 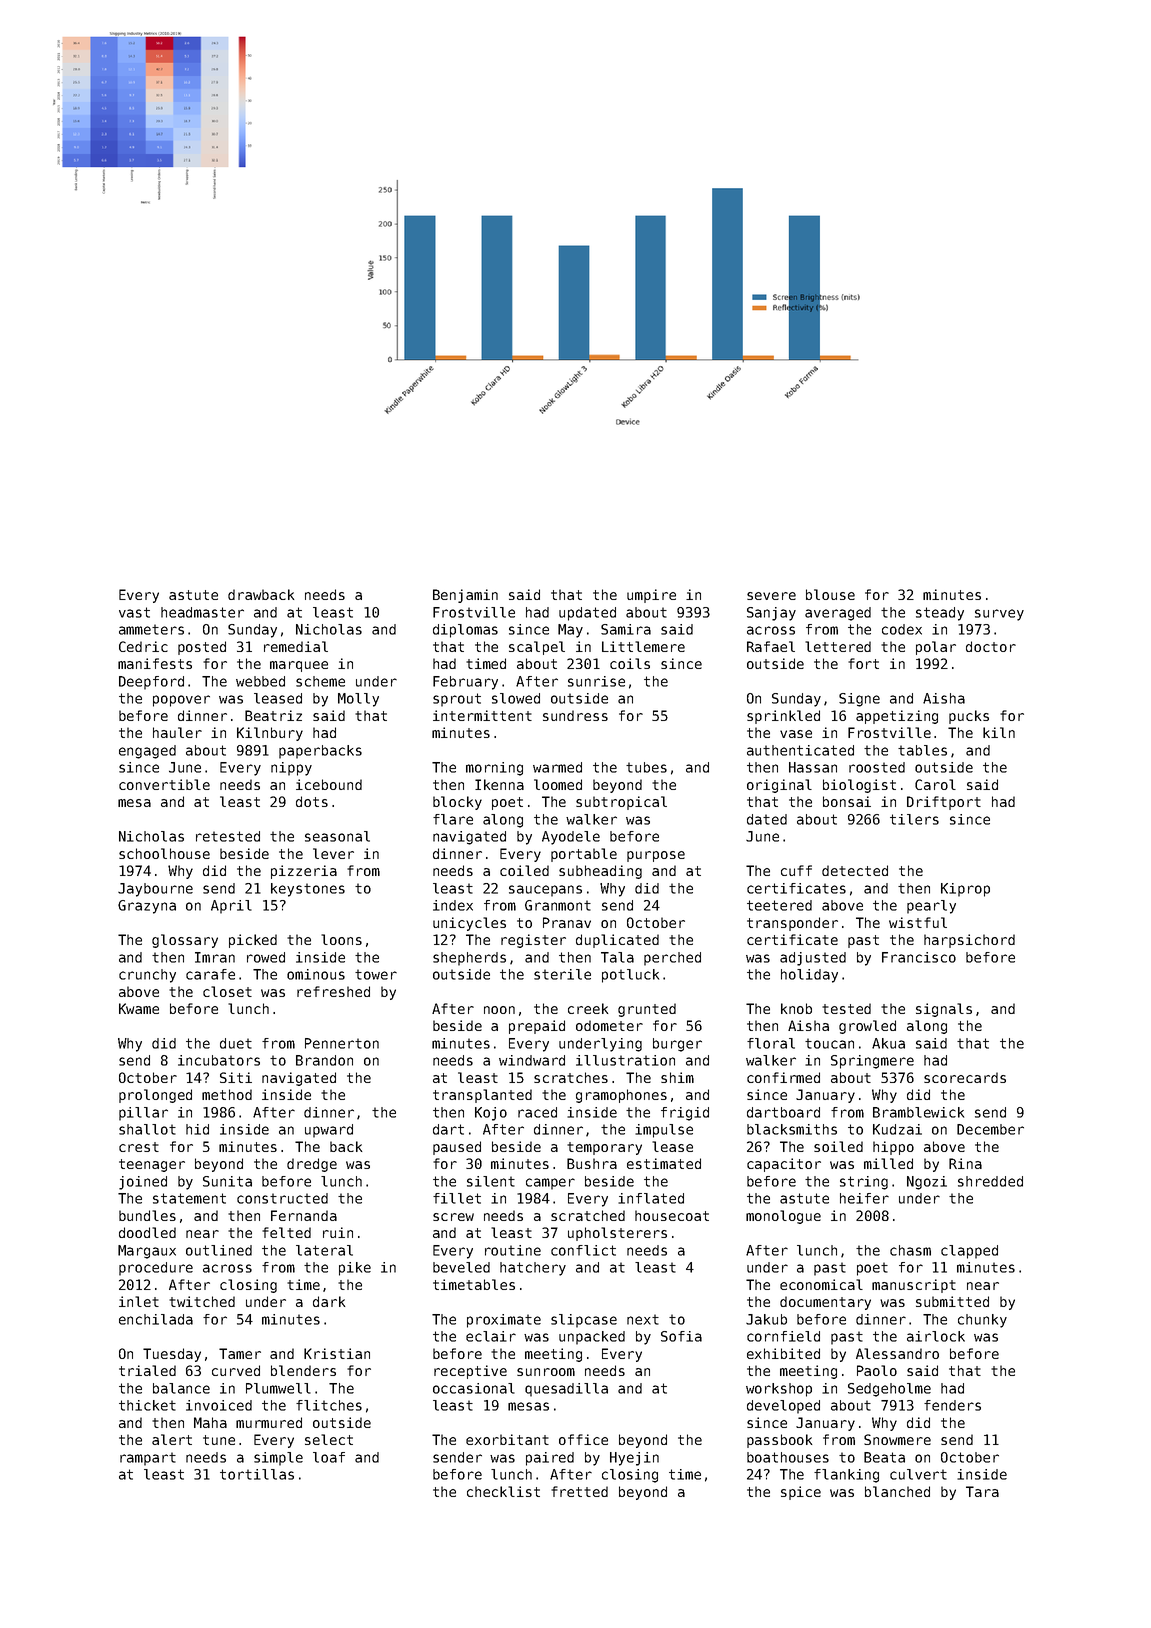 What do you see at coordinates (269, 1422) in the image?
I see `murmured` at bounding box center [269, 1422].
